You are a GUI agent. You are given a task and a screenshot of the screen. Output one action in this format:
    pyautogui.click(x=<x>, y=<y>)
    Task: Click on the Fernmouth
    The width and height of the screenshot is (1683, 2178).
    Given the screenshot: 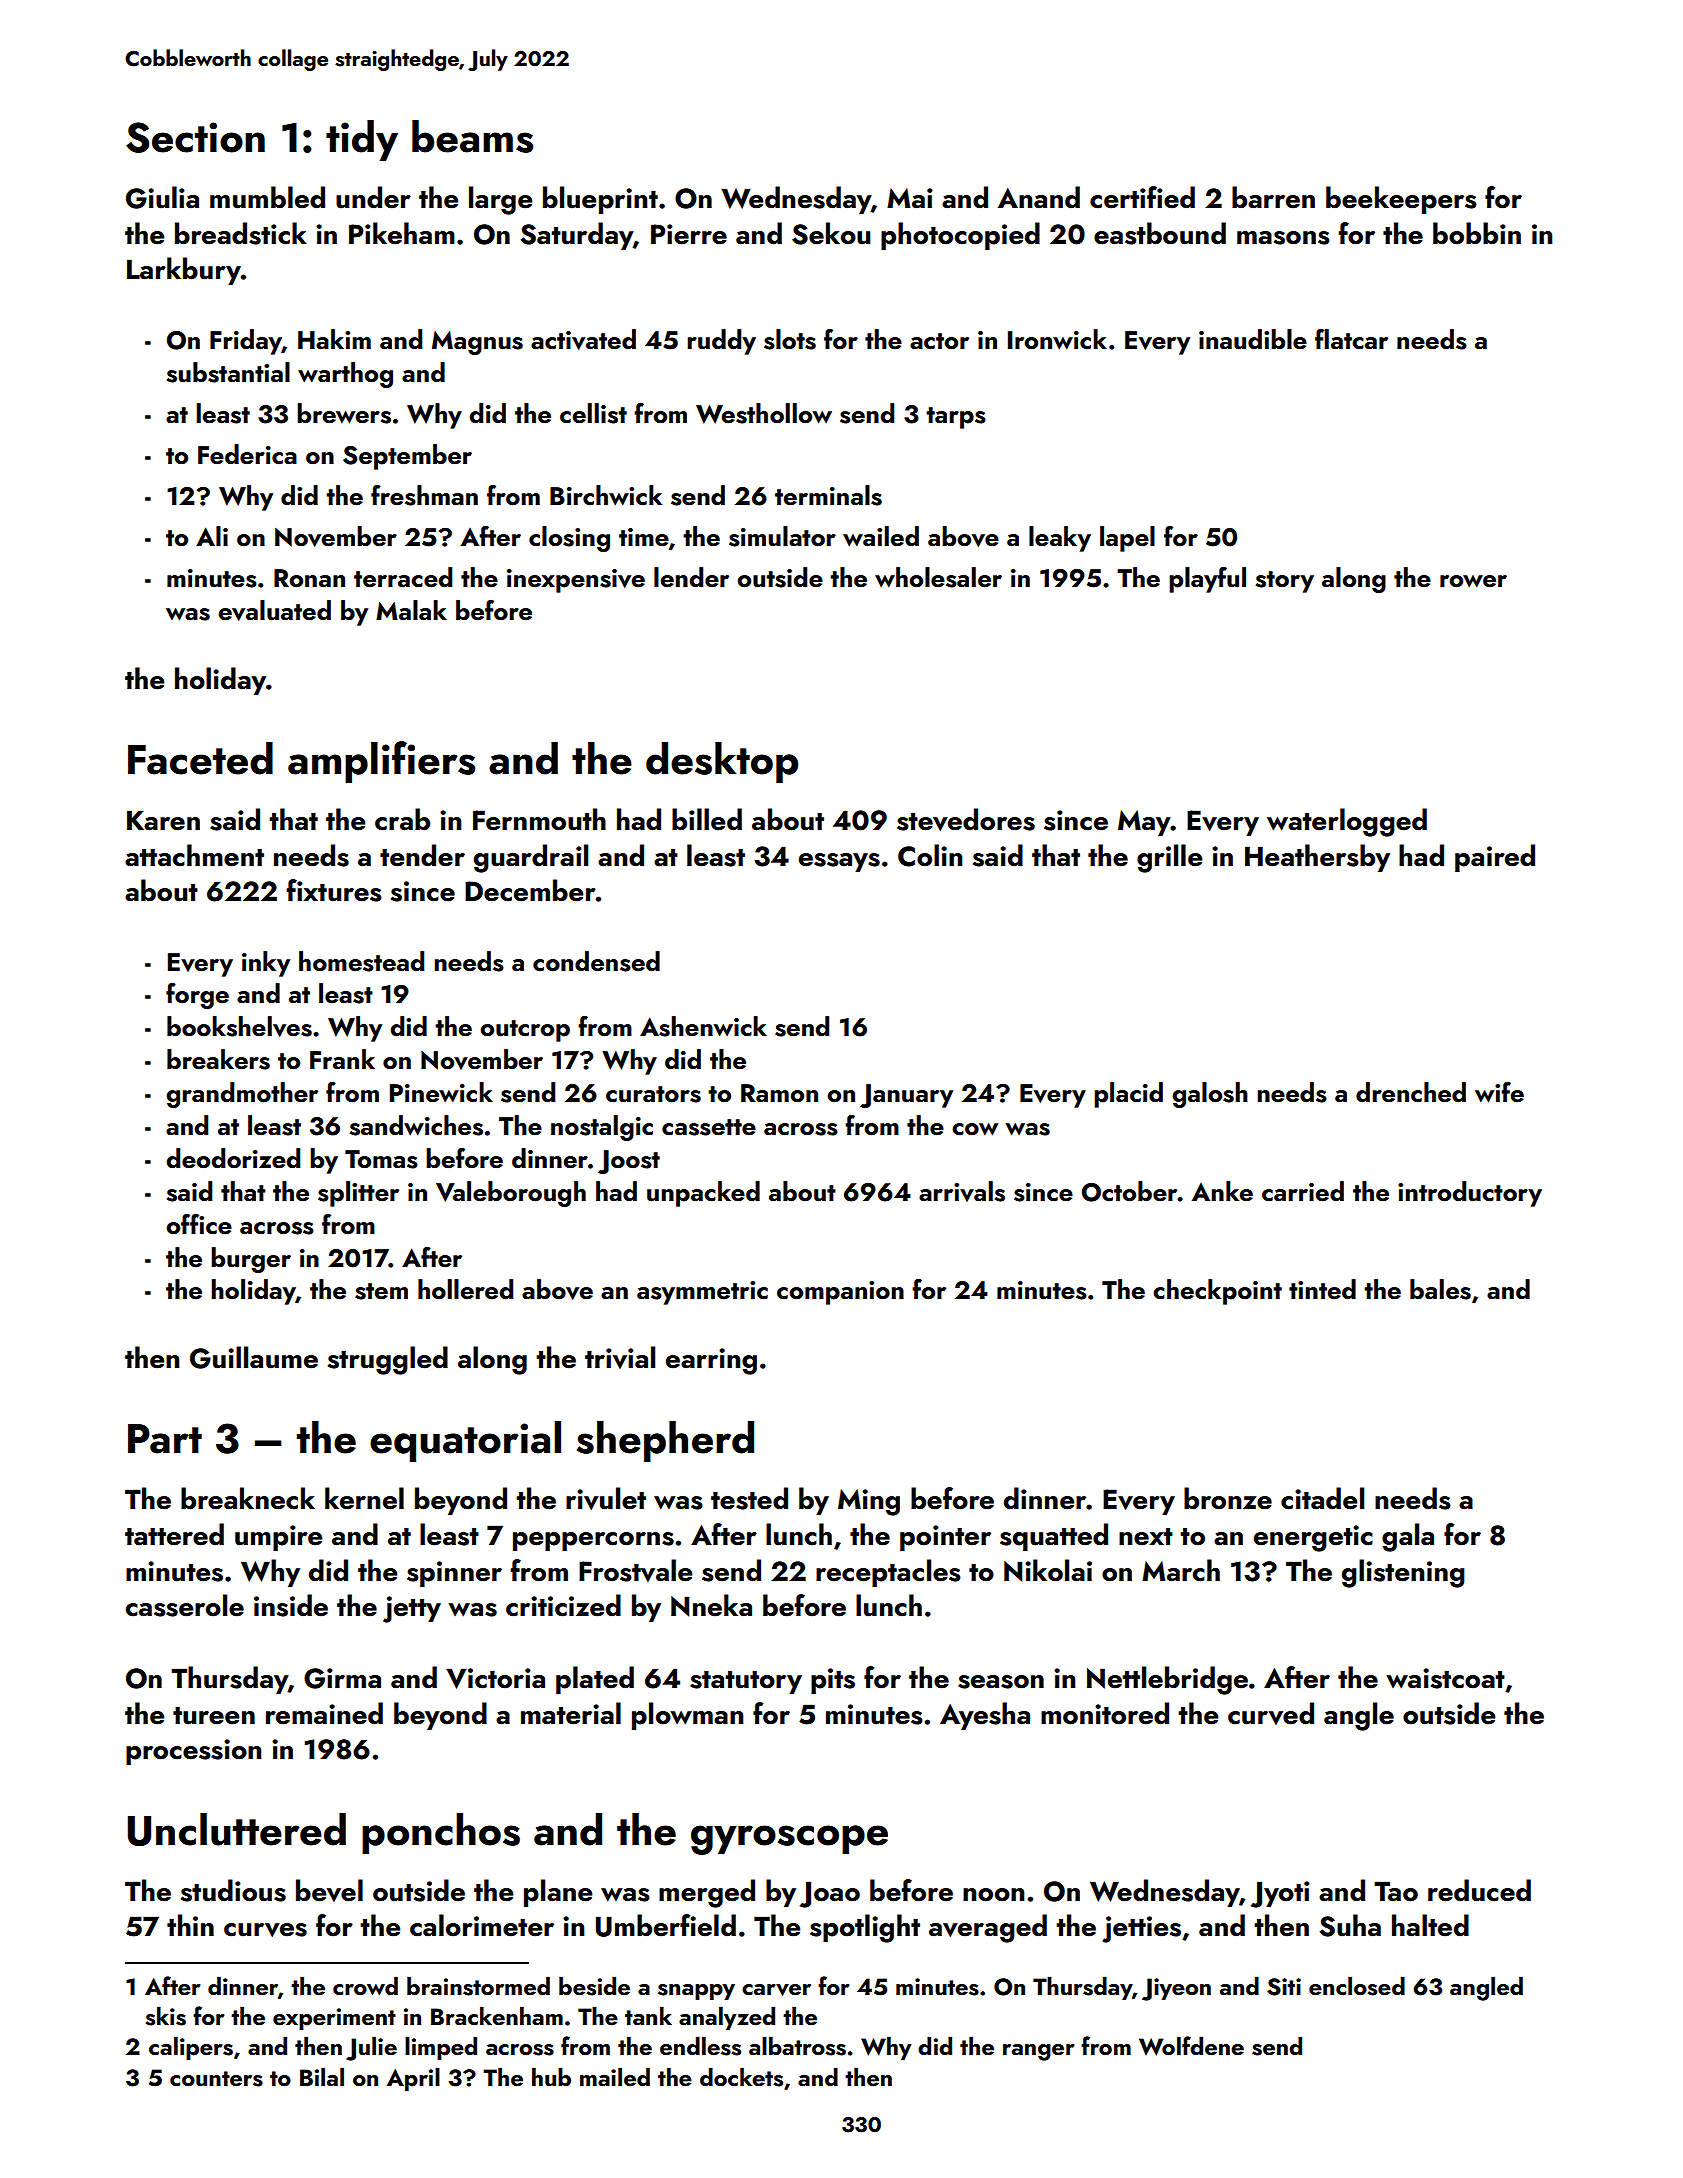 What is the action you would take?
    pyautogui.click(x=539, y=819)
